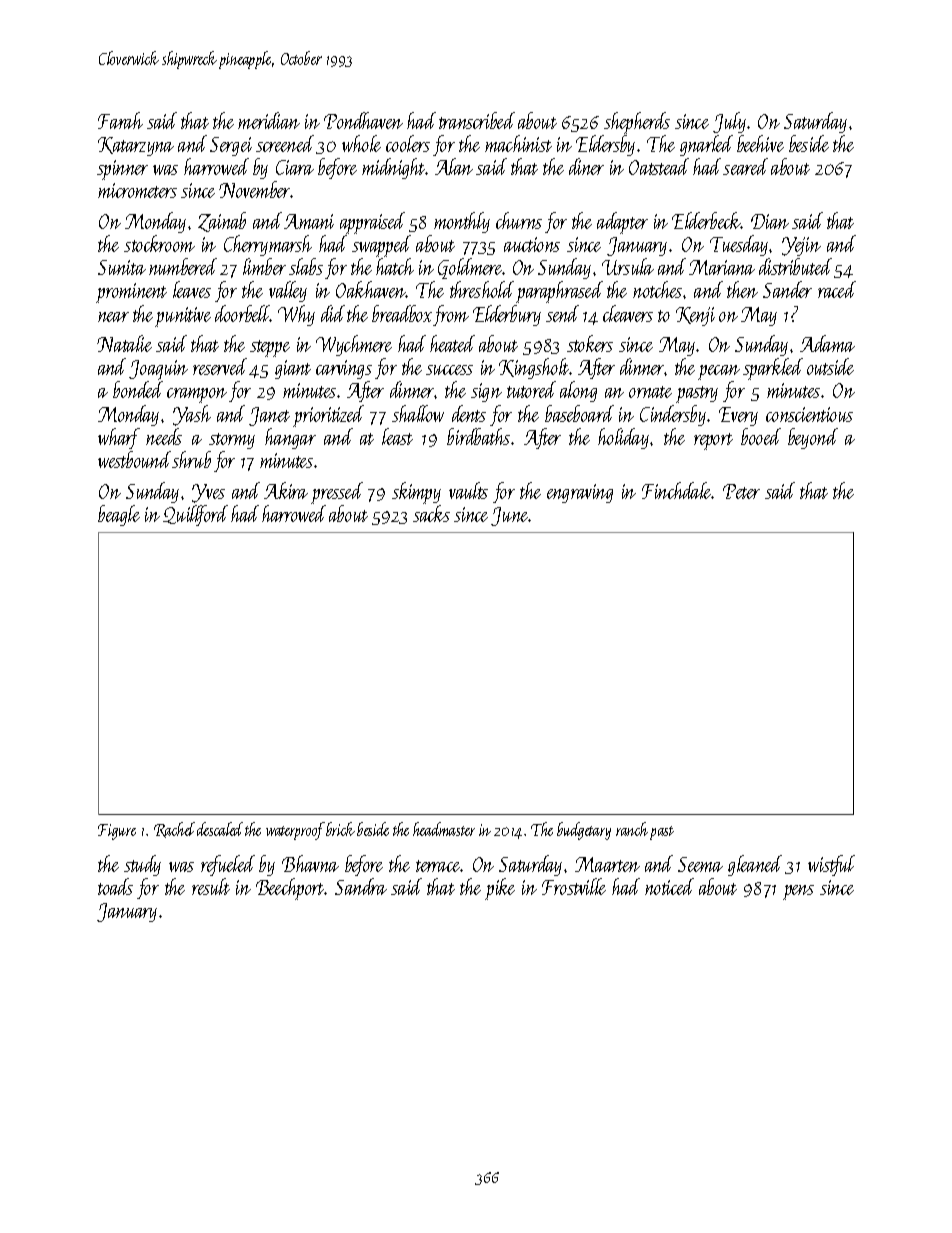  What do you see at coordinates (444, 829) in the screenshot?
I see `headmaster` at bounding box center [444, 829].
